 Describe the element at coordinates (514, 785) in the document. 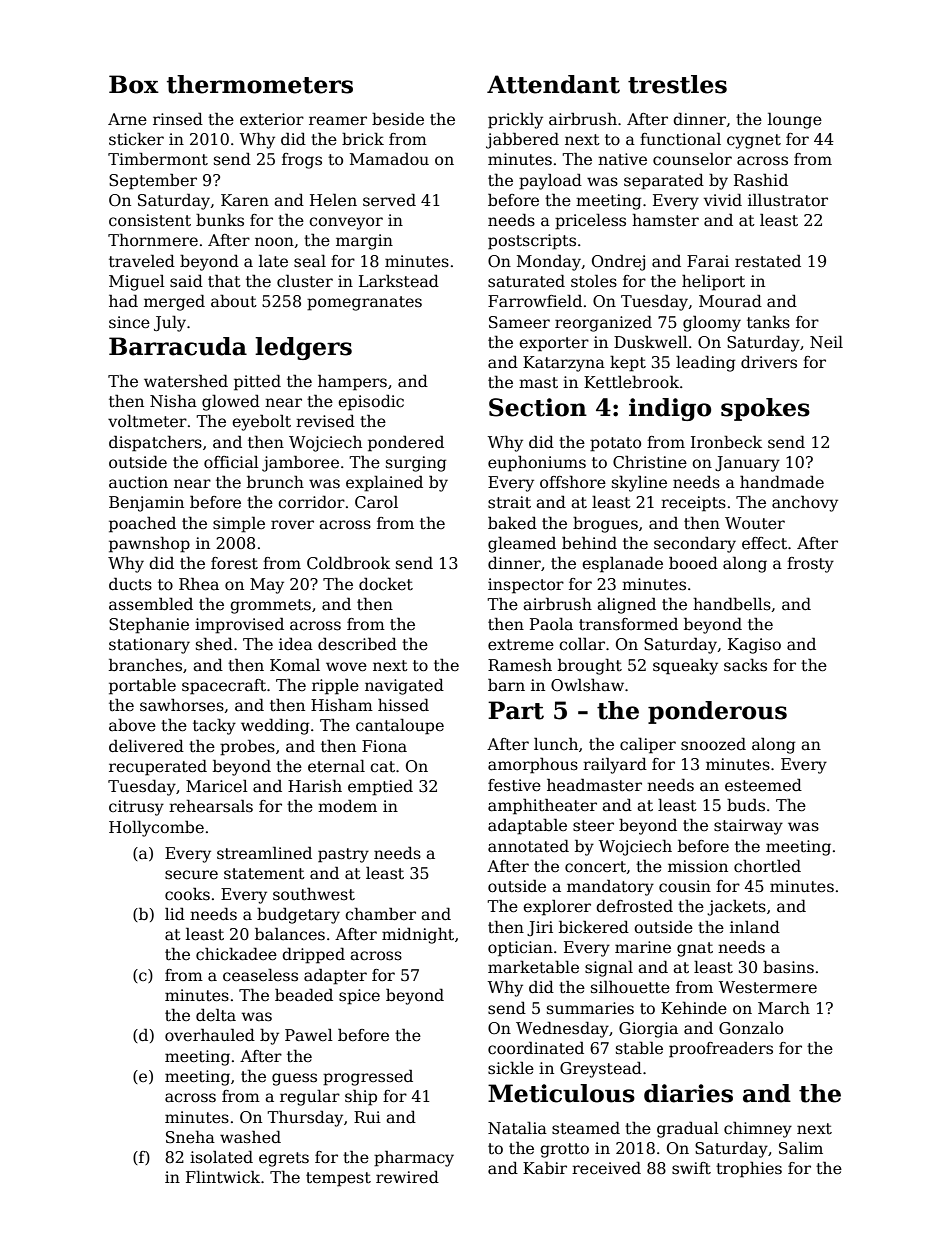

I see `festive` at that location.
